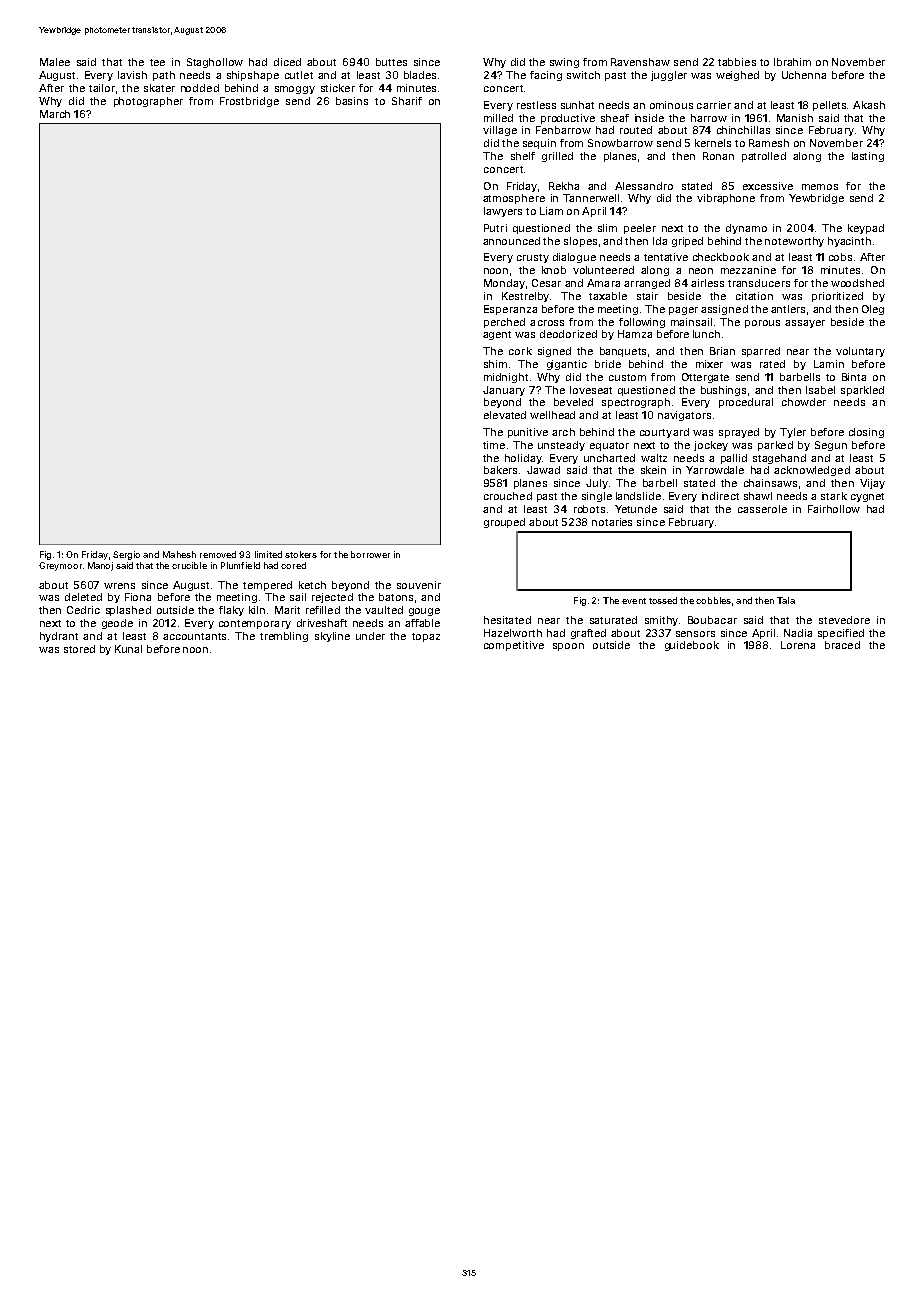 This screenshot has height=1308, width=924. Describe the element at coordinates (514, 646) in the screenshot. I see `competitive` at that location.
